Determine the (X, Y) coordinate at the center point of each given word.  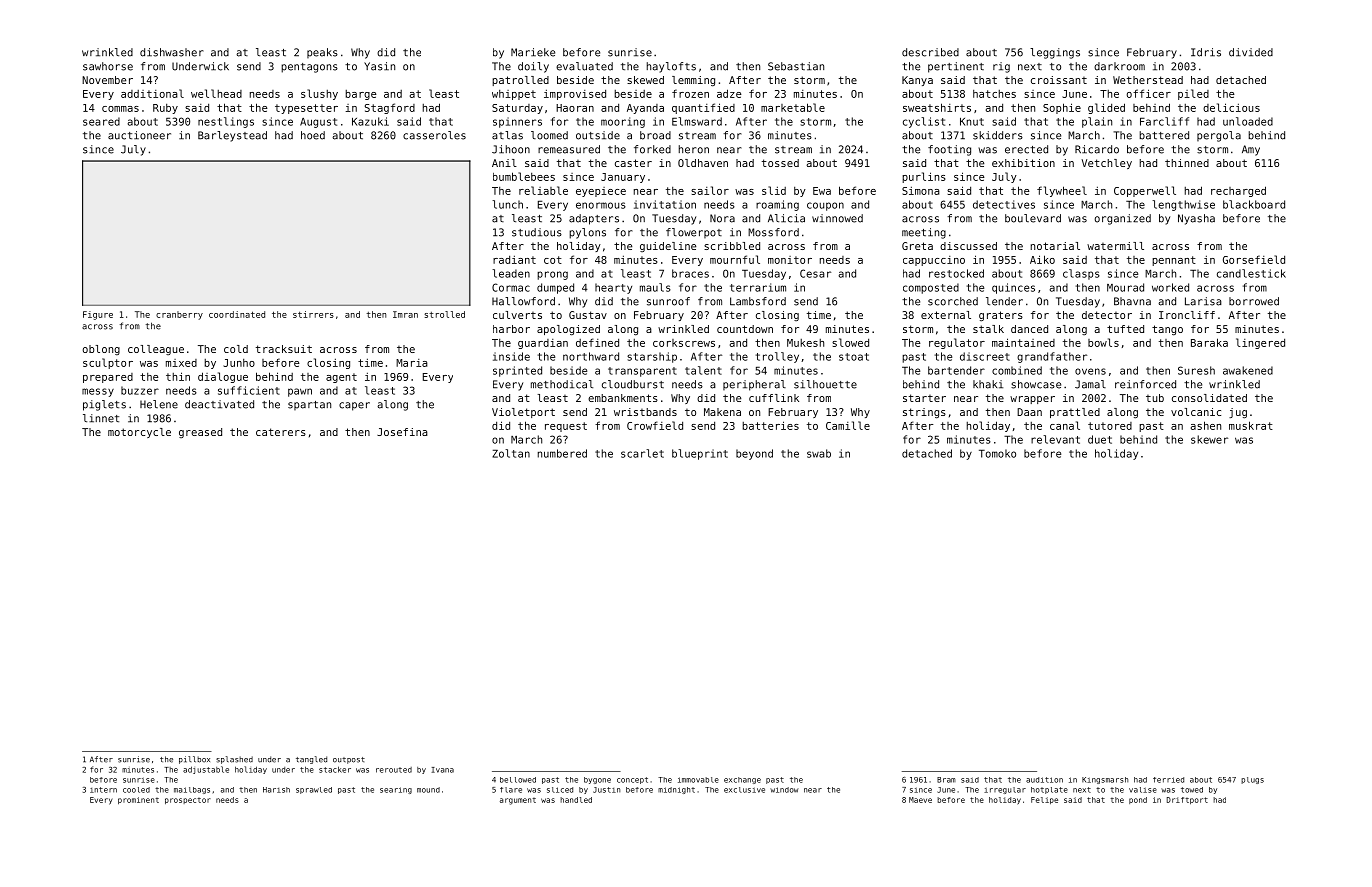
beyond (754, 454)
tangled (311, 760)
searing (396, 790)
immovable (698, 780)
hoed (313, 135)
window (784, 790)
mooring (623, 122)
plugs (1252, 780)
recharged (1238, 191)
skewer (1209, 439)
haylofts (671, 67)
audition (1044, 780)
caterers (281, 432)
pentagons (309, 68)
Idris (1206, 52)
